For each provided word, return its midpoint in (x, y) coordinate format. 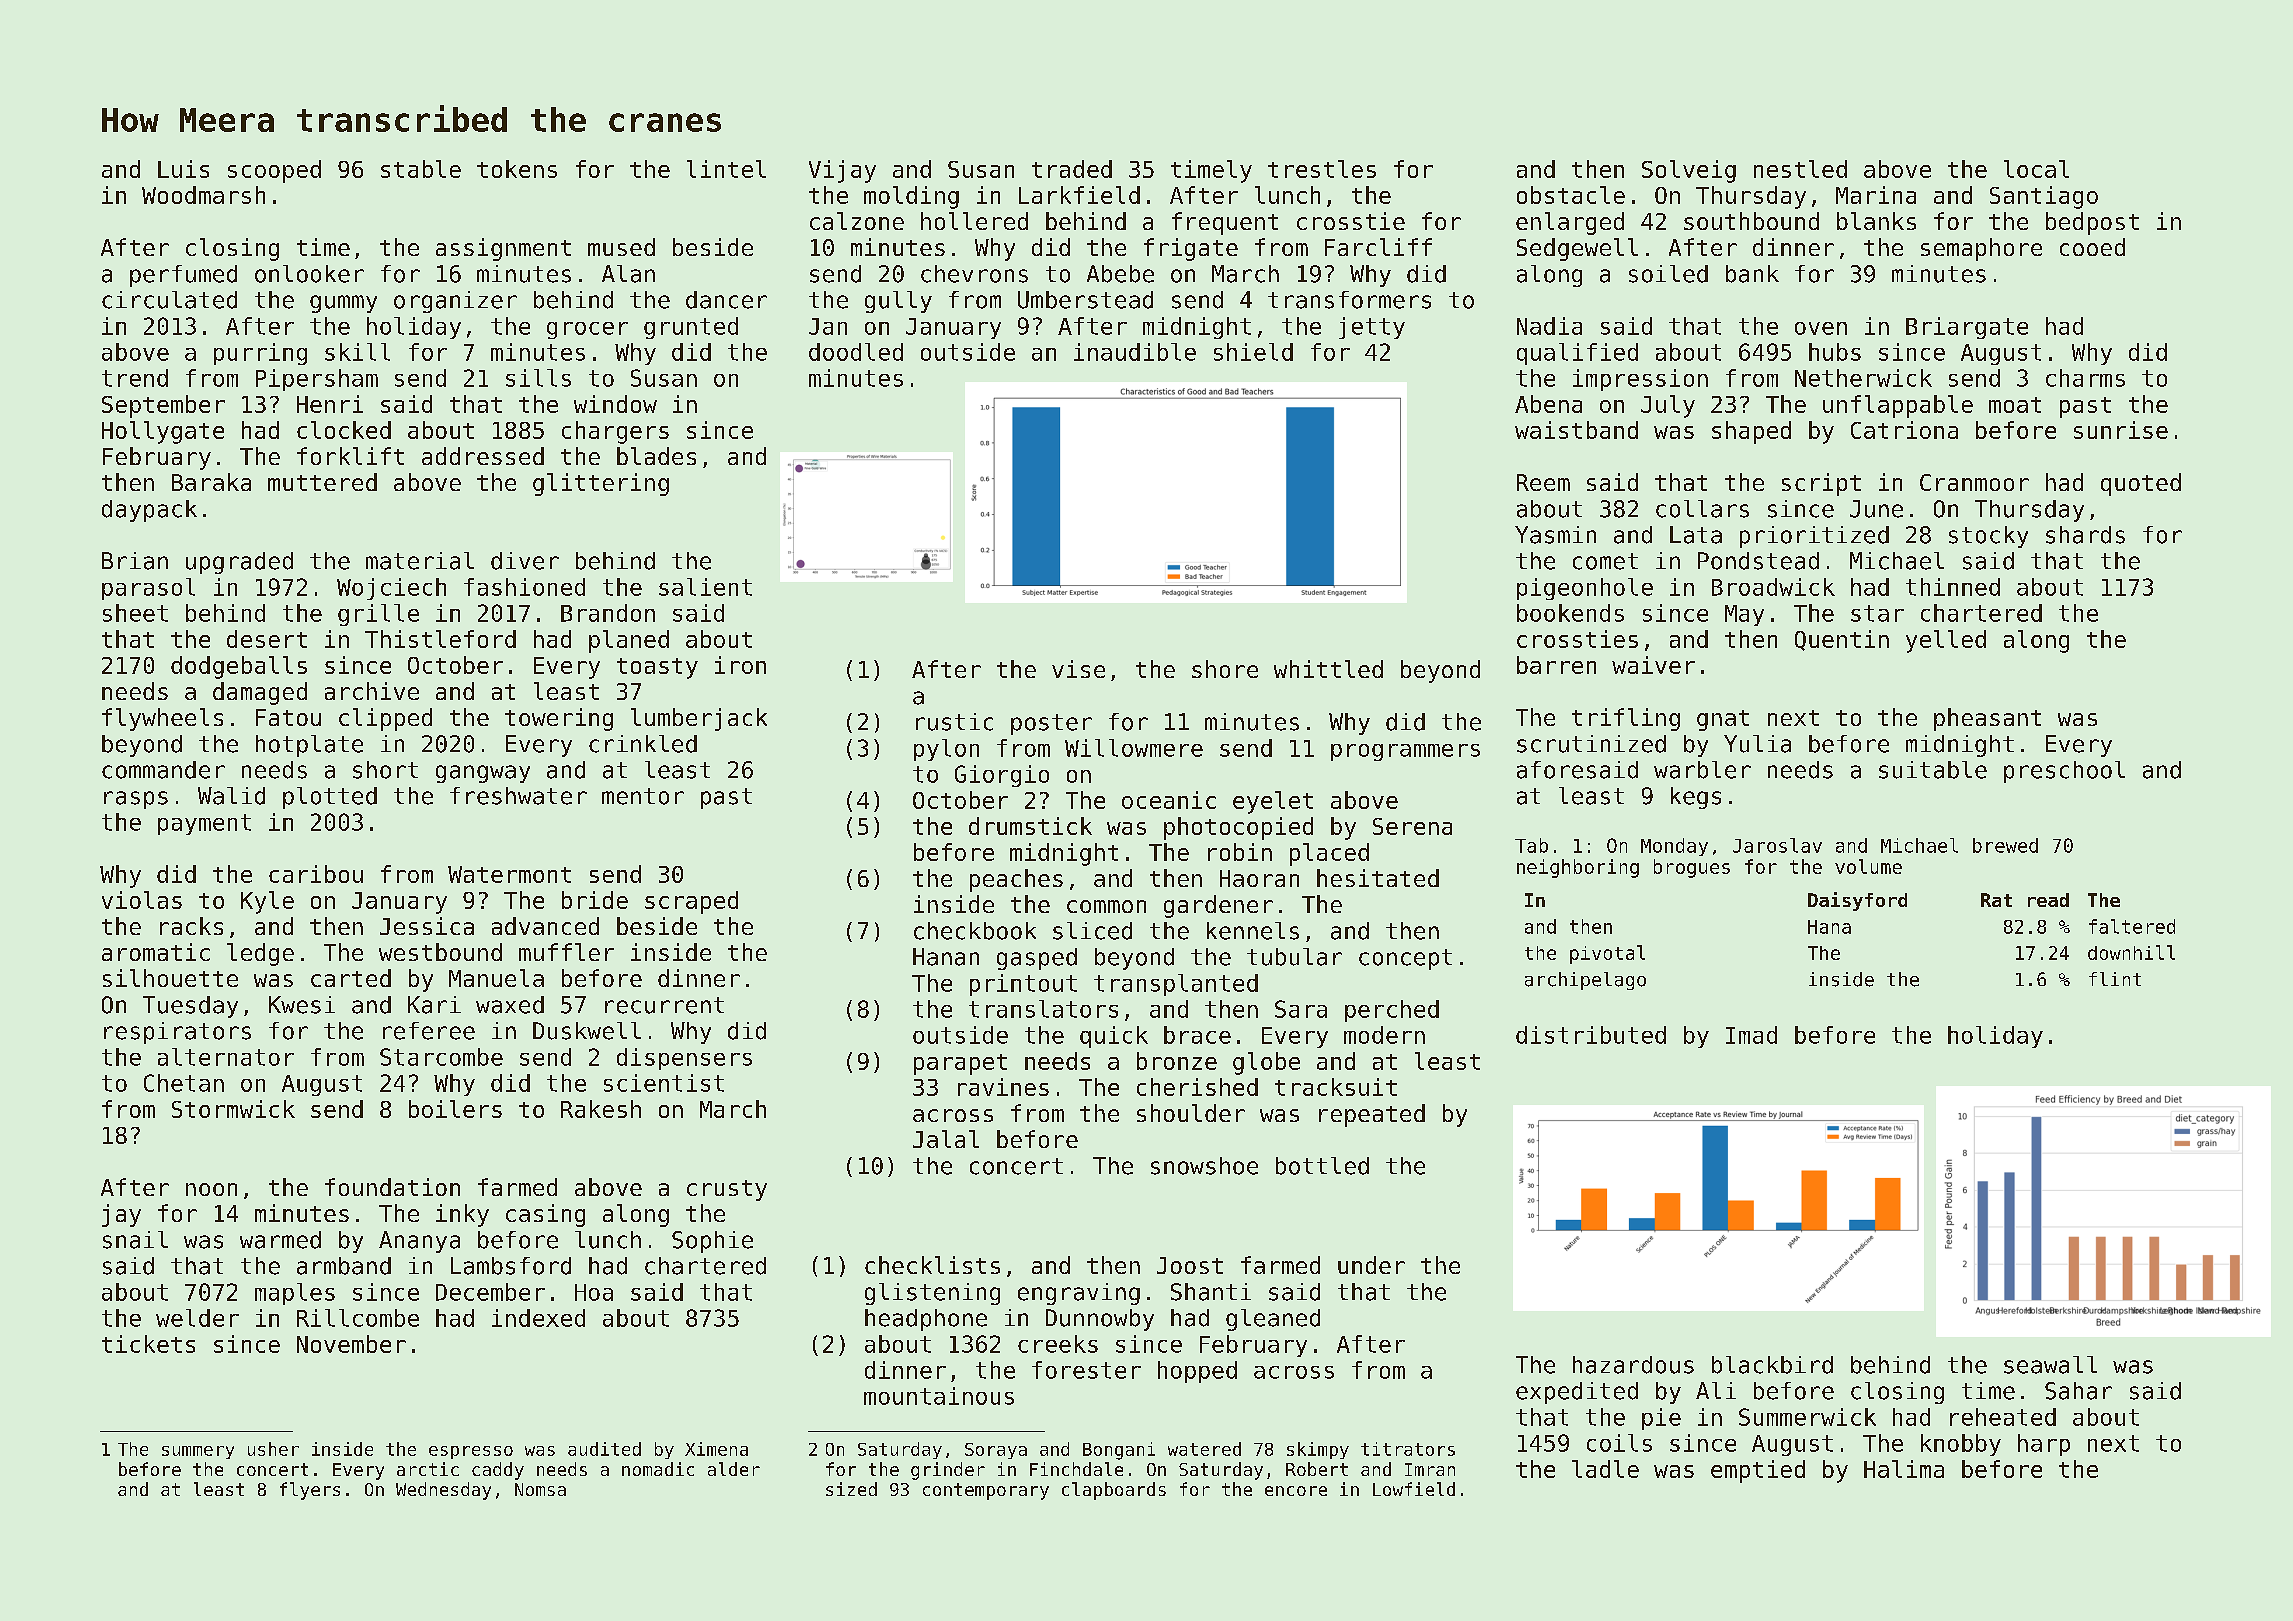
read (2048, 900)
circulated (169, 300)
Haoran (1259, 878)
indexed (538, 1318)
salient (705, 587)
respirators (177, 1033)
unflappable (1898, 406)
